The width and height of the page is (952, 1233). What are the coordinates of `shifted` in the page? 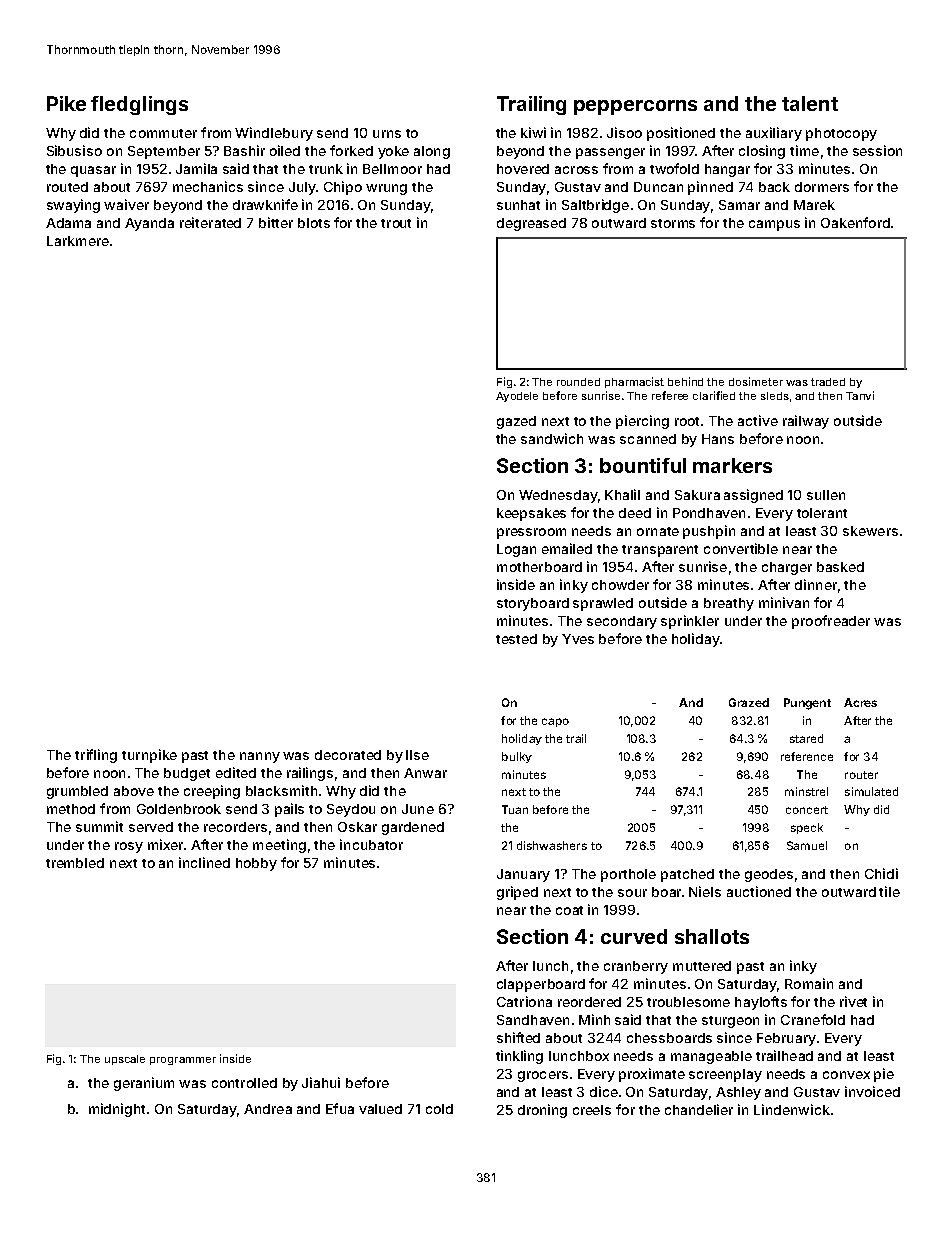 It's located at (518, 1037).
